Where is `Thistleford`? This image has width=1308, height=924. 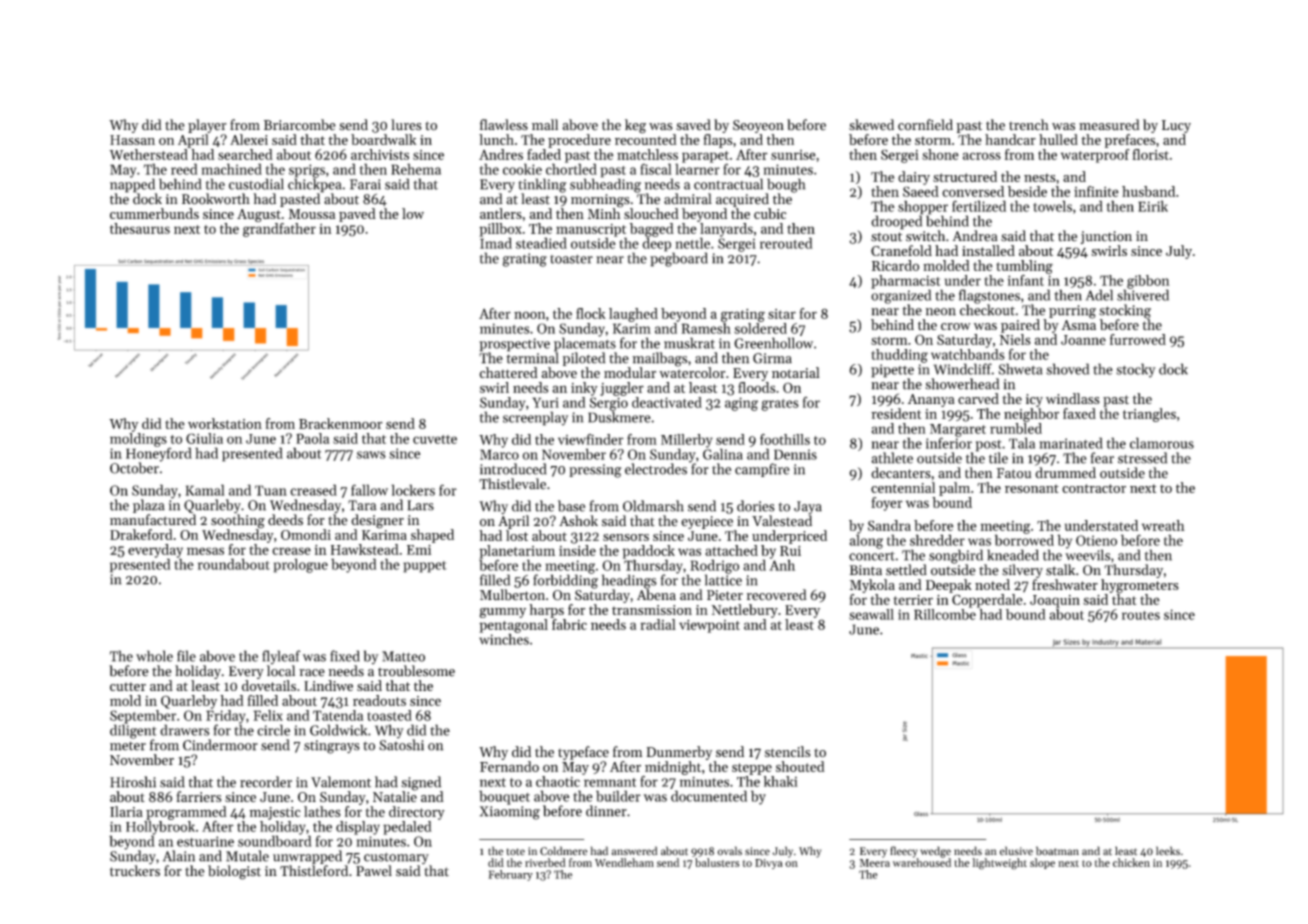
Thistleford is located at coordinates (314, 871).
